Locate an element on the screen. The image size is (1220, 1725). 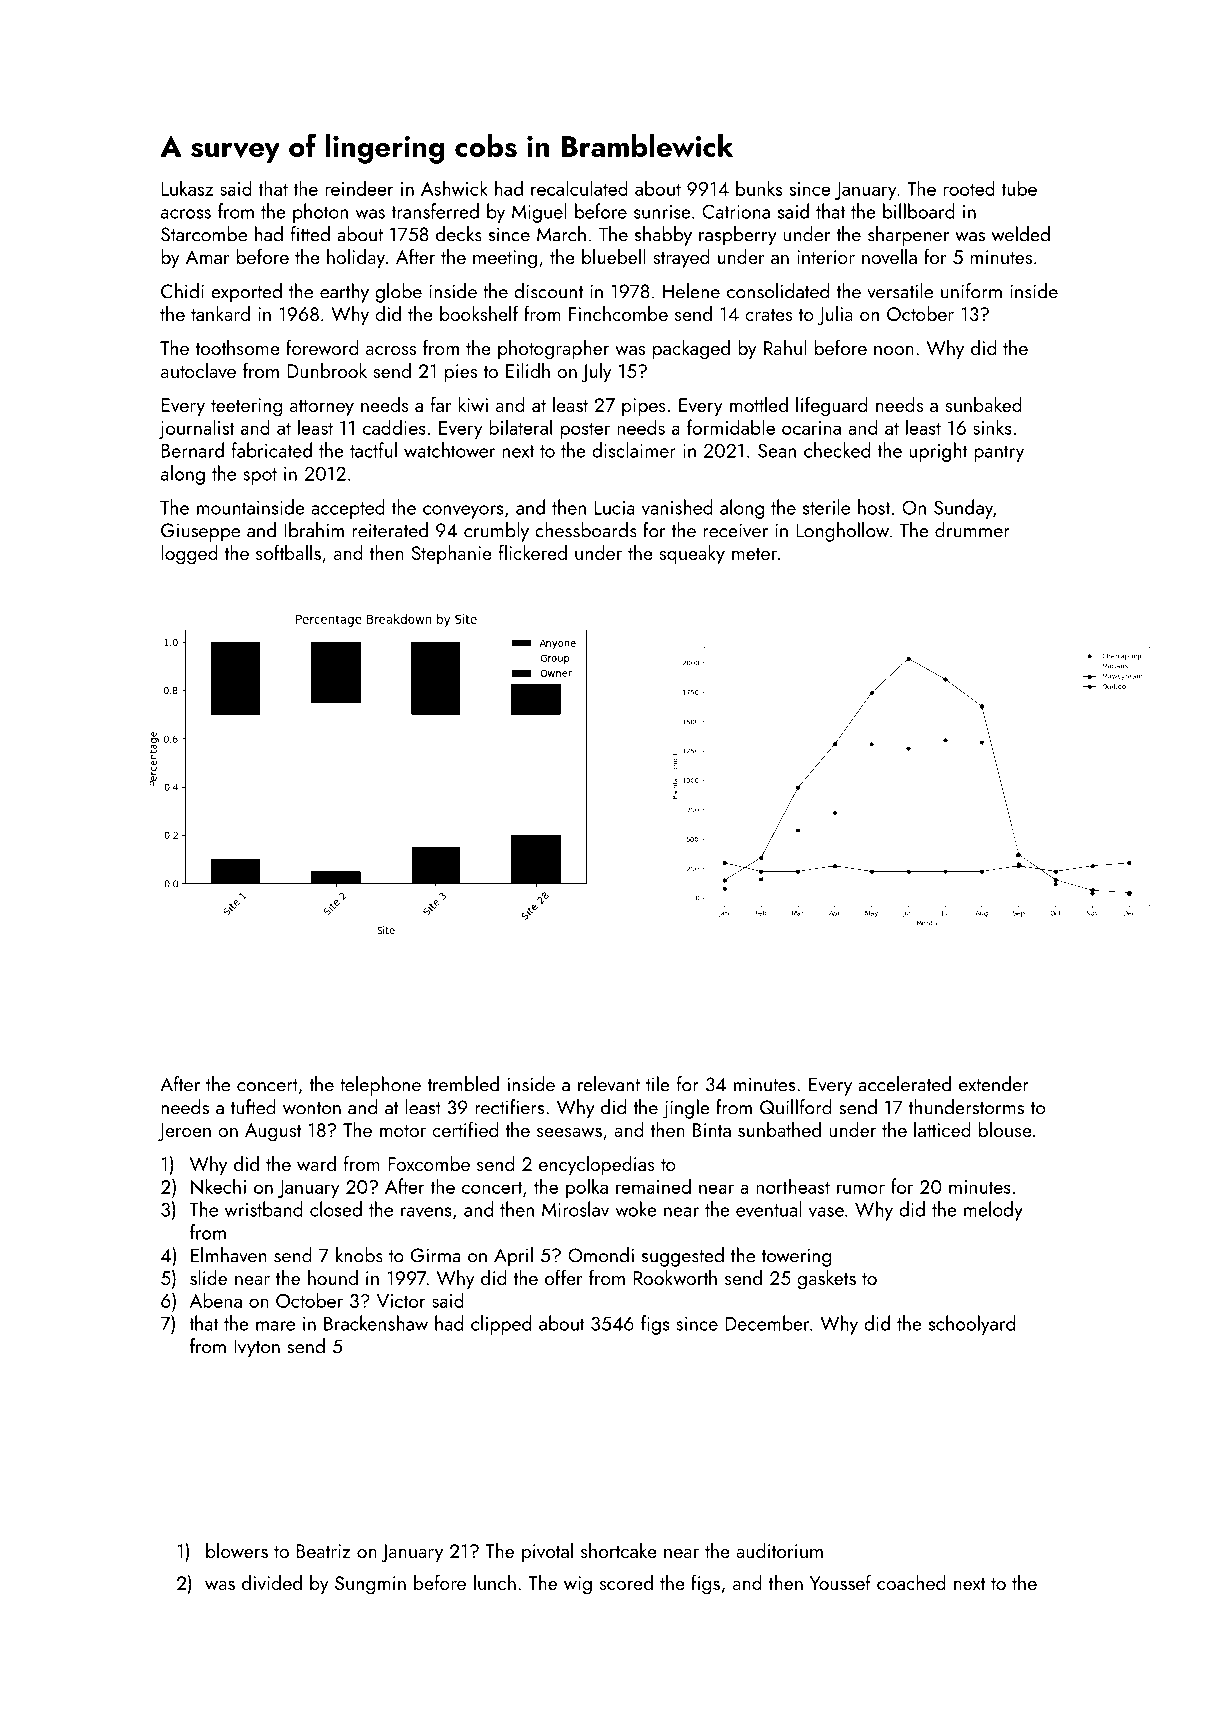
tube is located at coordinates (1019, 188).
